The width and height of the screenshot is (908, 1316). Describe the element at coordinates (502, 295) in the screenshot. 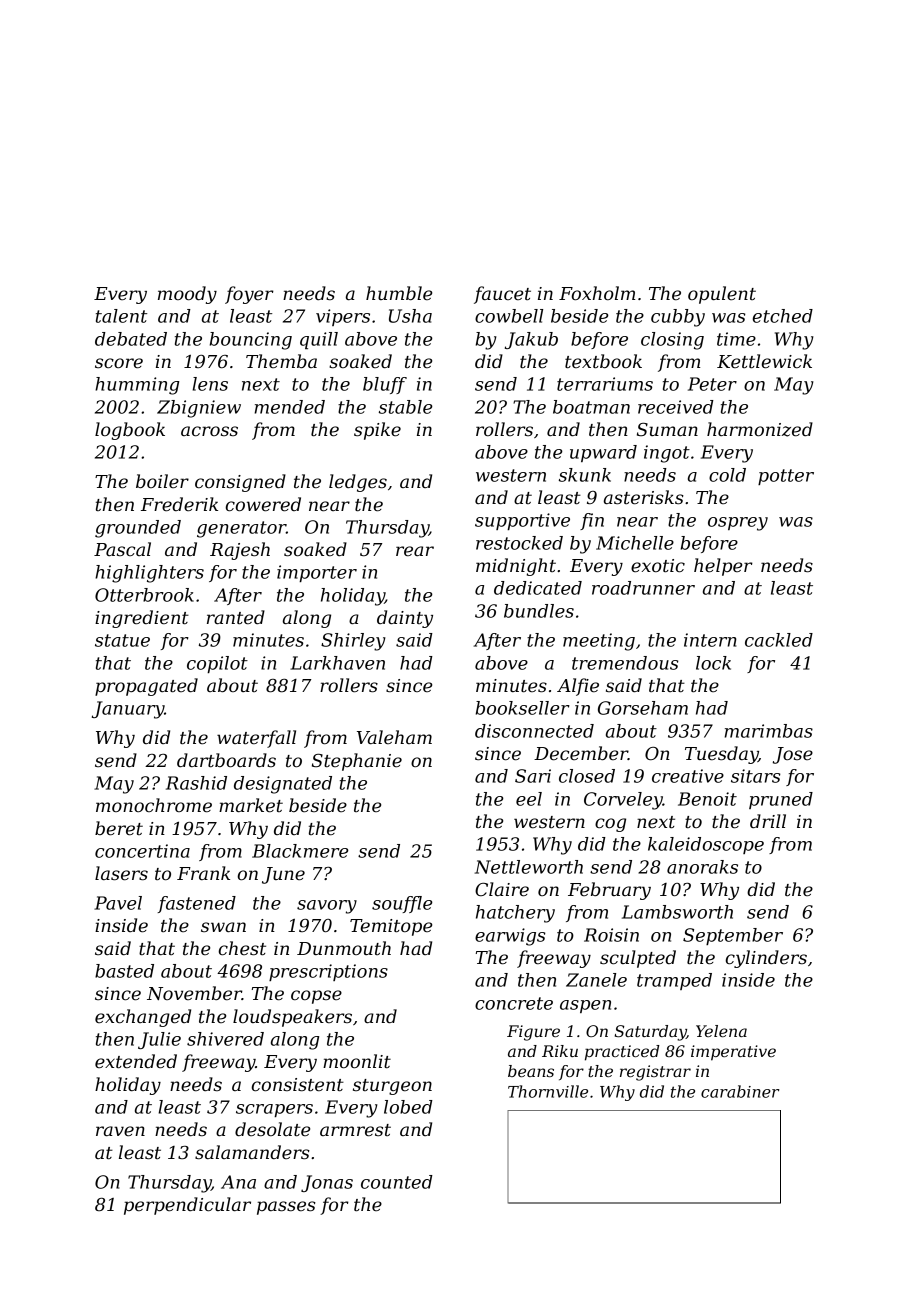

I see `faucet` at that location.
